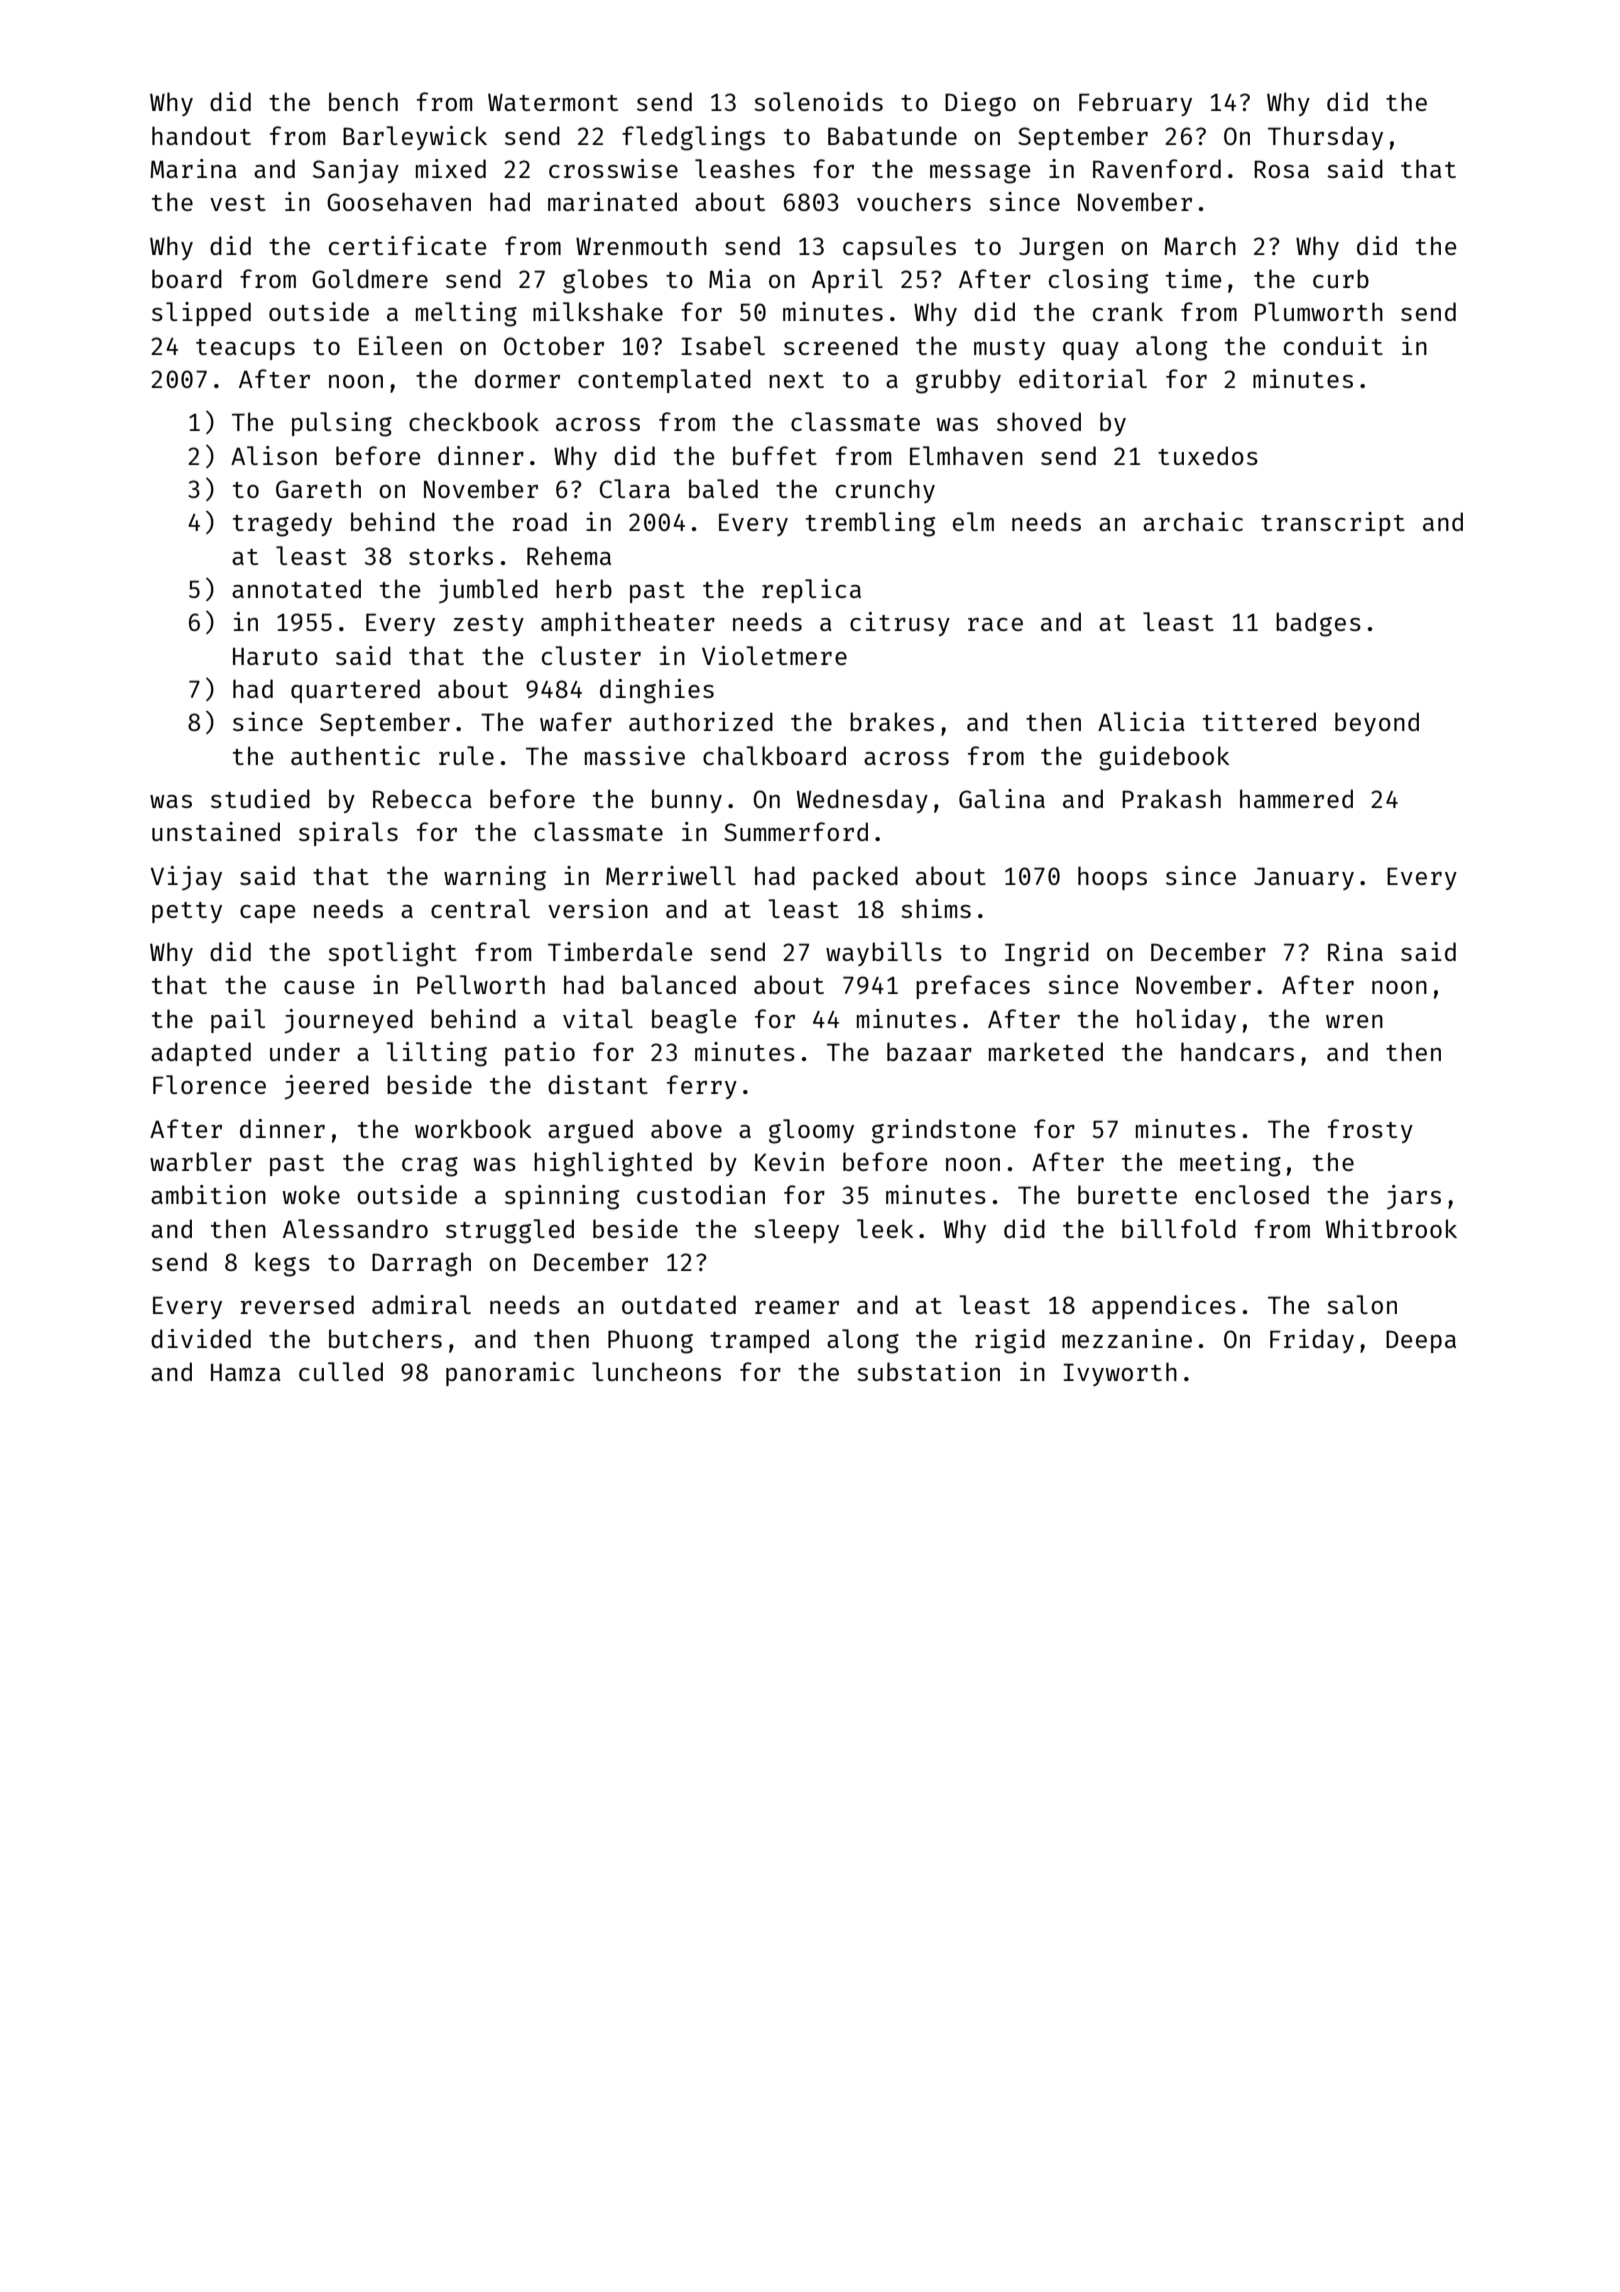  Describe the element at coordinates (928, 1371) in the screenshot. I see `substation` at that location.
